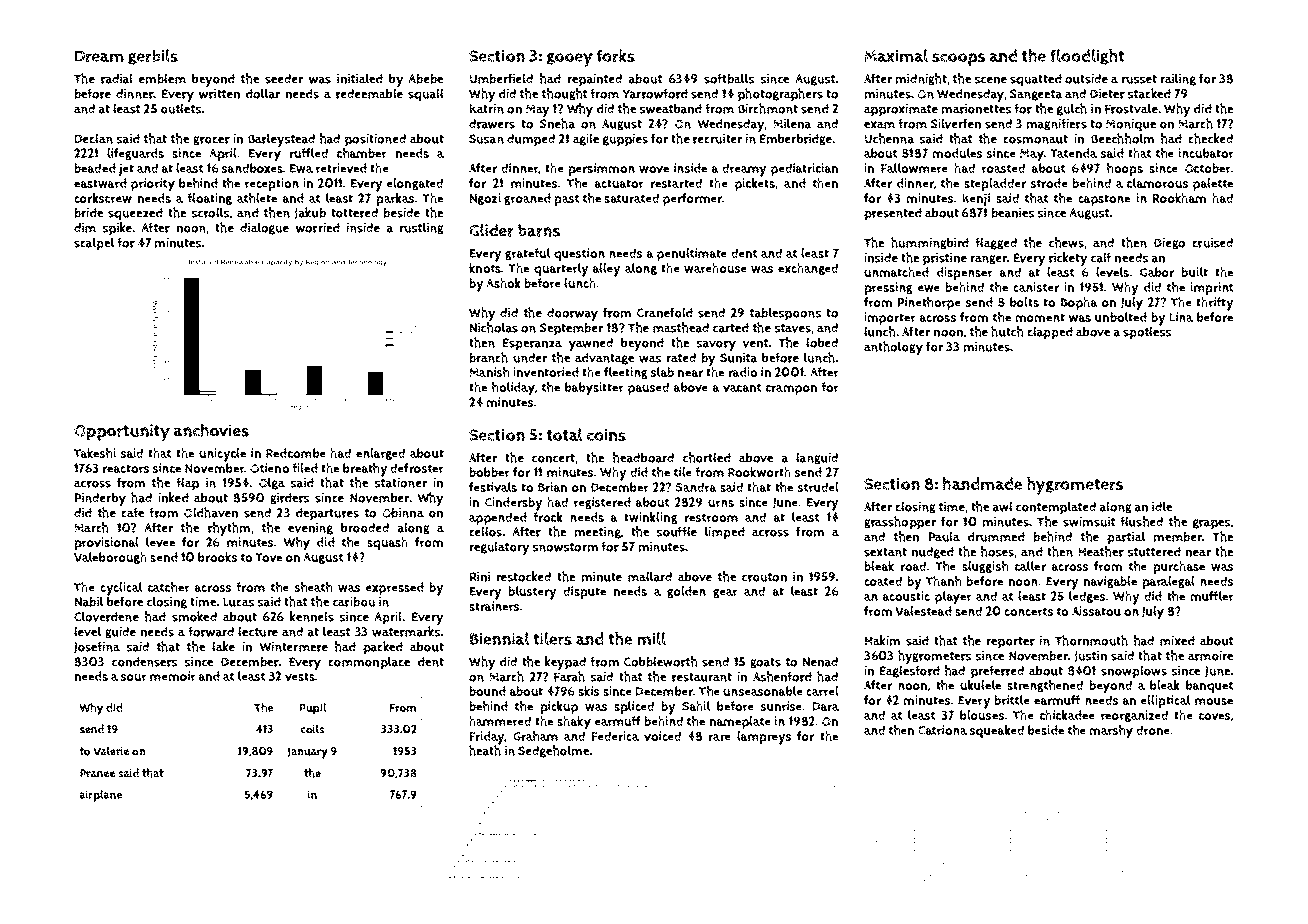 Image resolution: width=1308 pixels, height=924 pixels. Describe the element at coordinates (94, 244) in the page. I see `scalpel` at that location.
